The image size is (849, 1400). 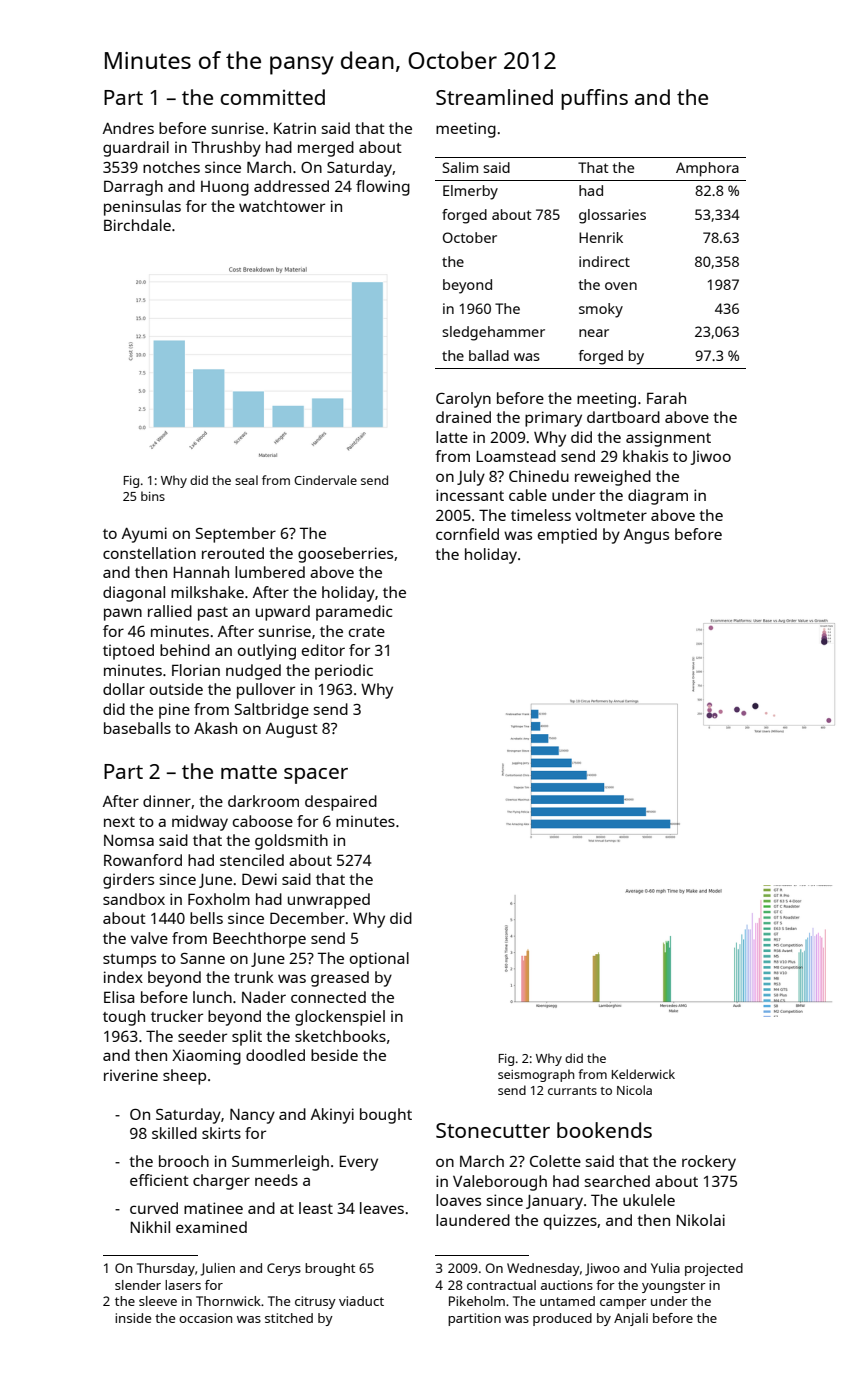 I want to click on bells, so click(x=206, y=918).
